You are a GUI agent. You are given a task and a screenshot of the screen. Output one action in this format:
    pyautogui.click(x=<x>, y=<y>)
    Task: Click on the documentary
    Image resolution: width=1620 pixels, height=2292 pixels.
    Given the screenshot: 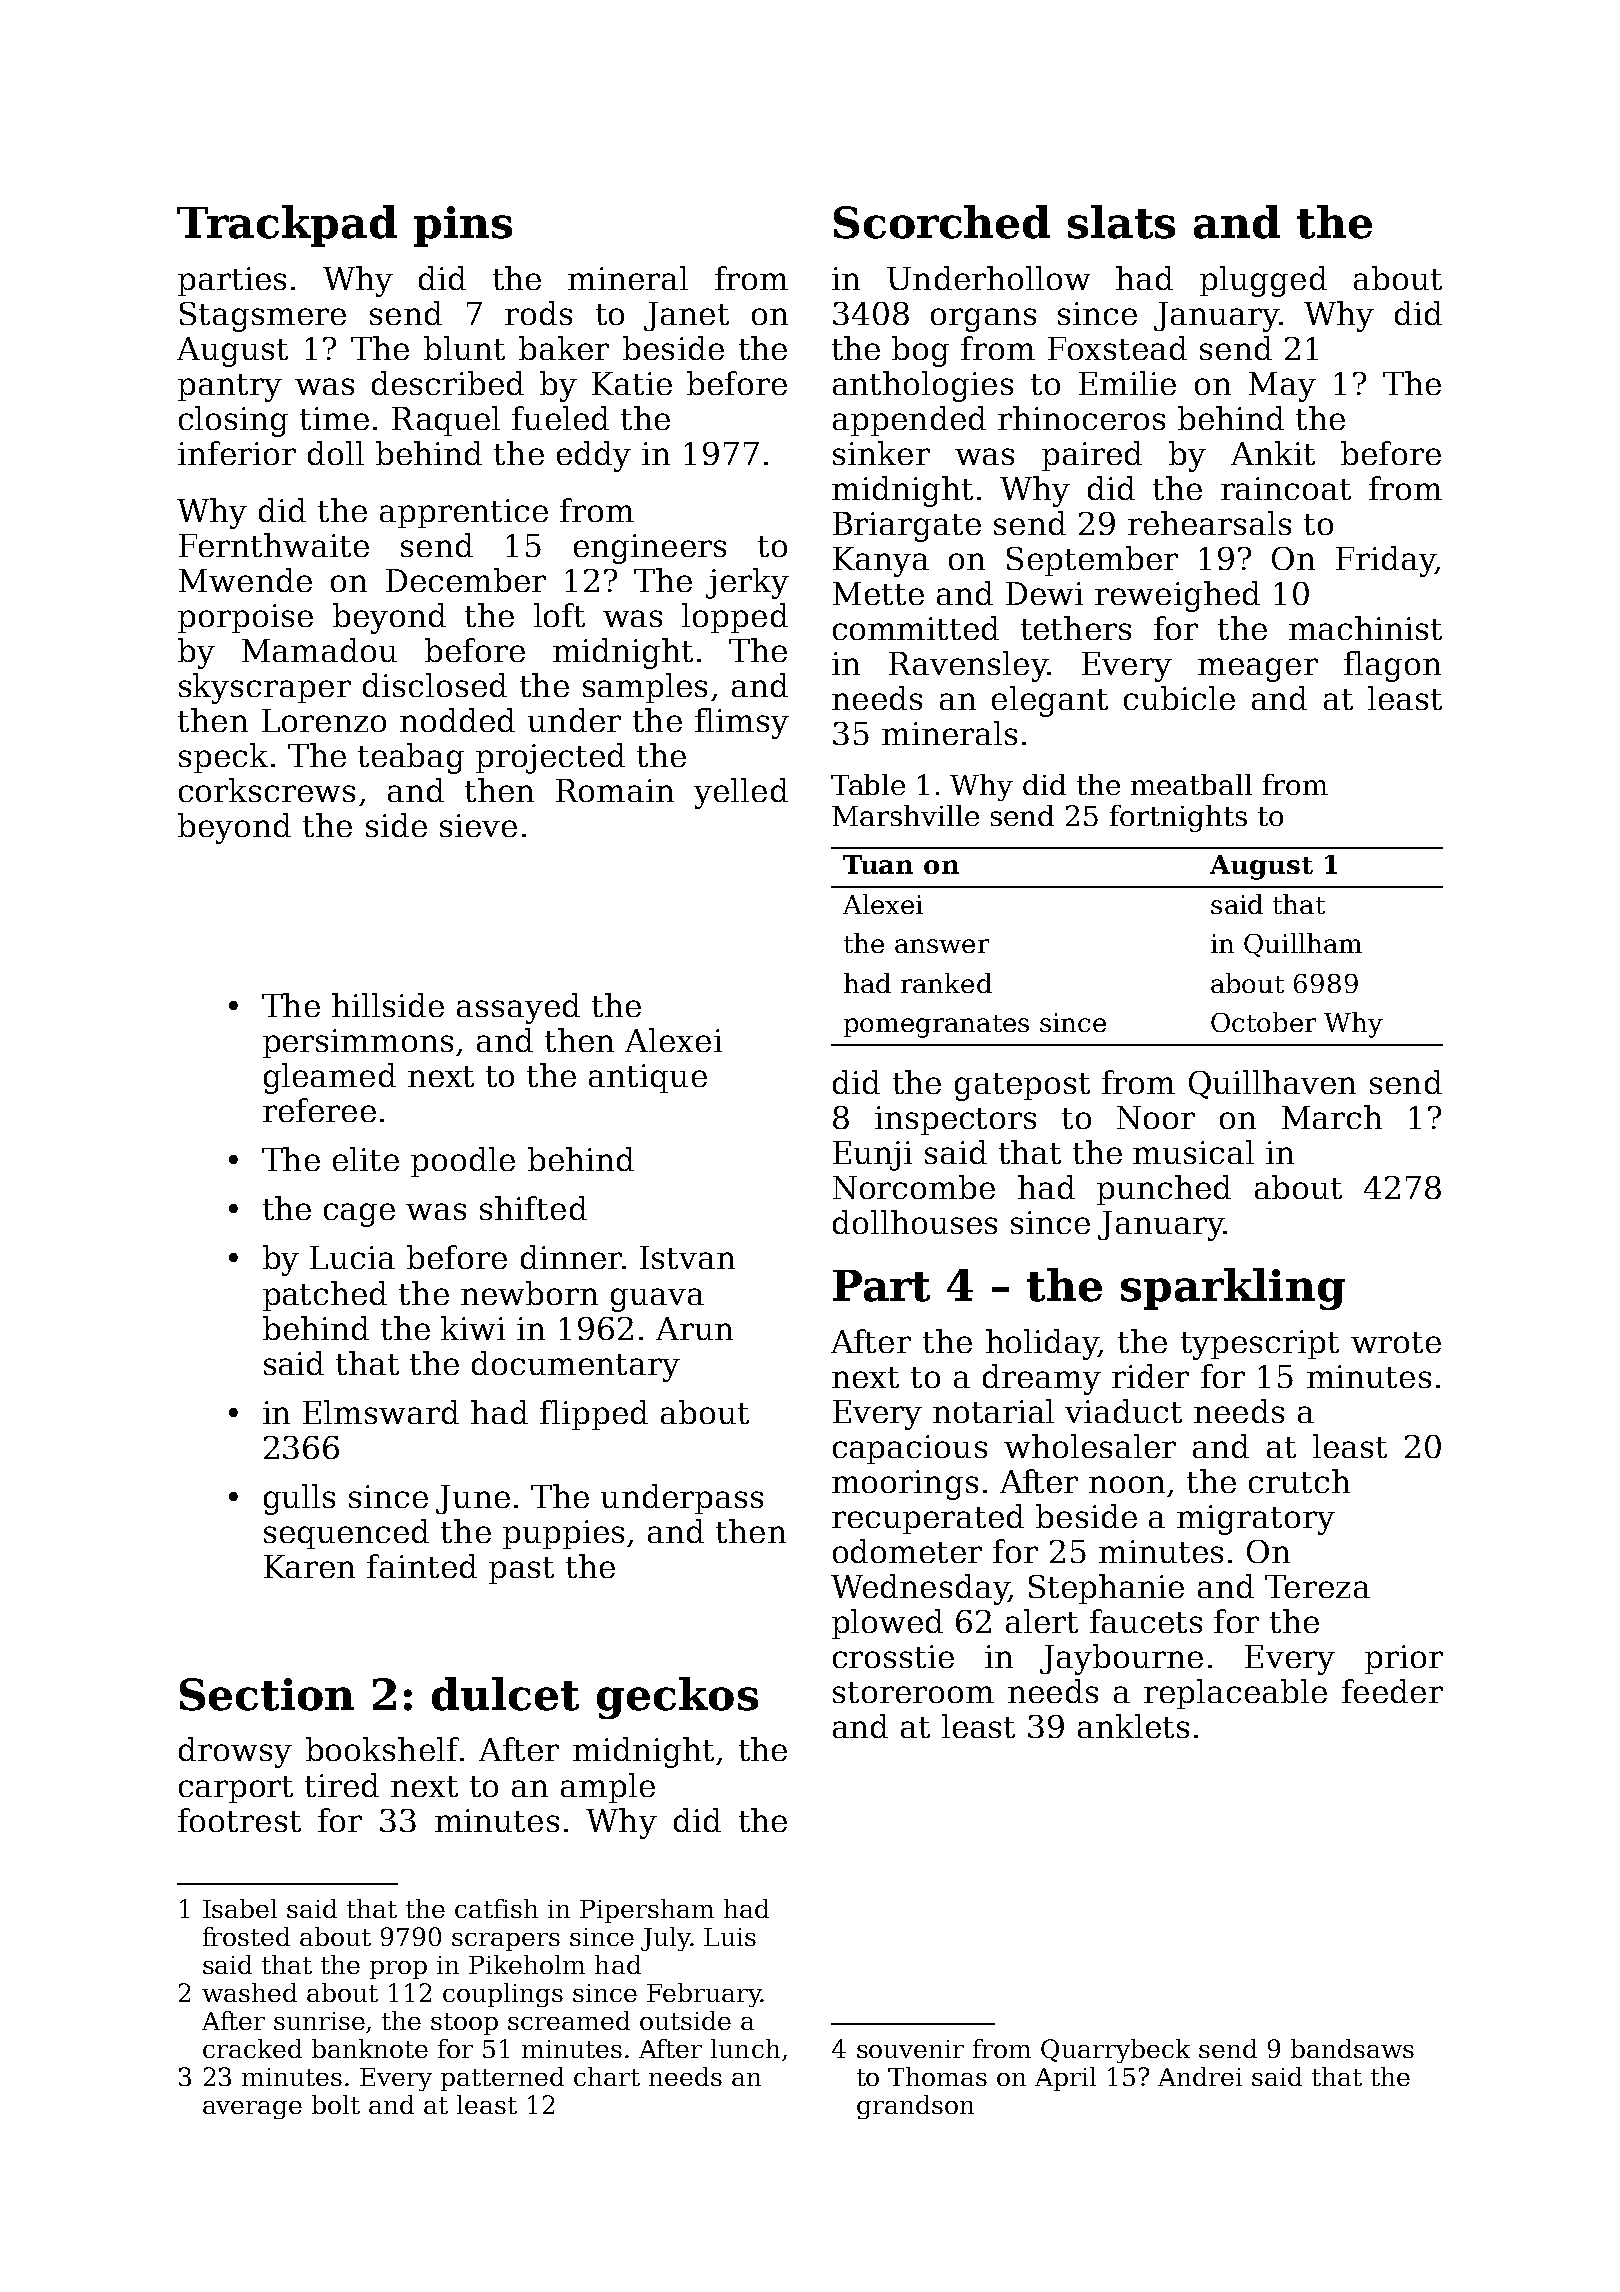 What is the action you would take?
    pyautogui.click(x=576, y=1366)
